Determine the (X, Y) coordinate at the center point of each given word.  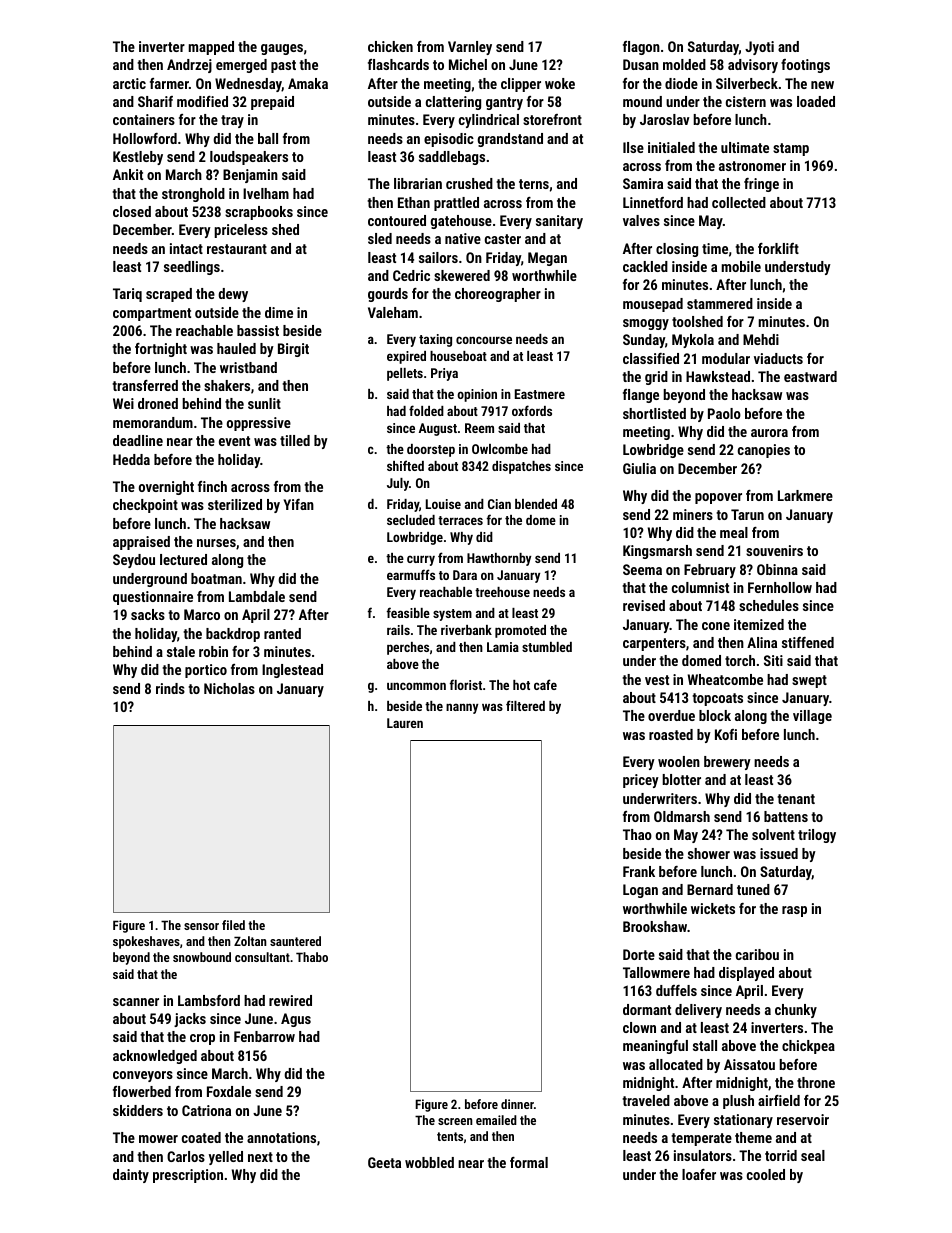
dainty (131, 1176)
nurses (216, 543)
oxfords (532, 410)
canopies (764, 451)
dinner (517, 1104)
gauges (282, 49)
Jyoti (759, 48)
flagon (641, 48)
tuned (753, 889)
